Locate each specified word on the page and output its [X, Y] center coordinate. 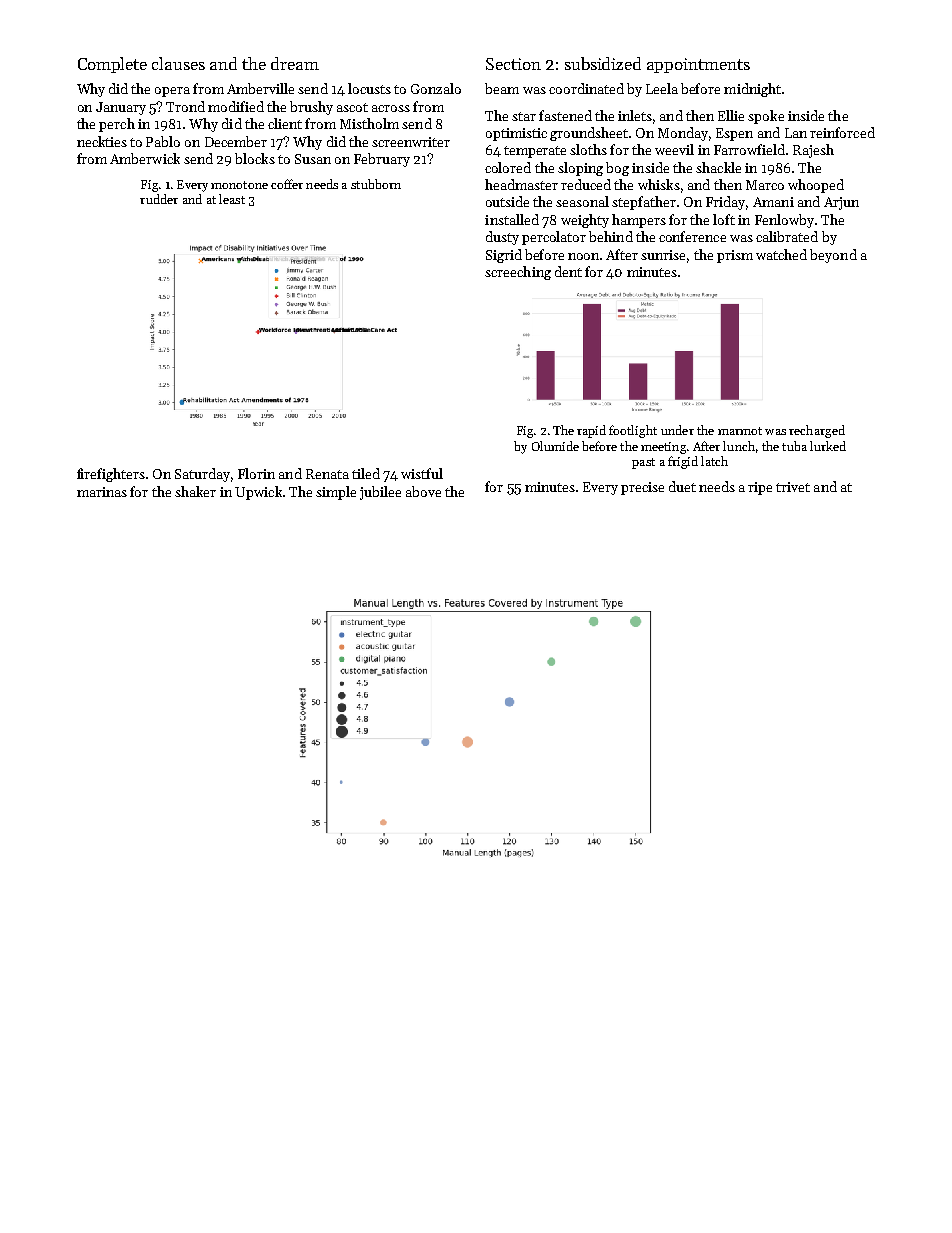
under [677, 430]
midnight [752, 90]
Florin [256, 473]
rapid [591, 431]
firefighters [111, 475]
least [232, 199]
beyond [833, 256]
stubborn [376, 184]
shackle [718, 167]
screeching [518, 273]
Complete [112, 65]
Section [513, 64]
